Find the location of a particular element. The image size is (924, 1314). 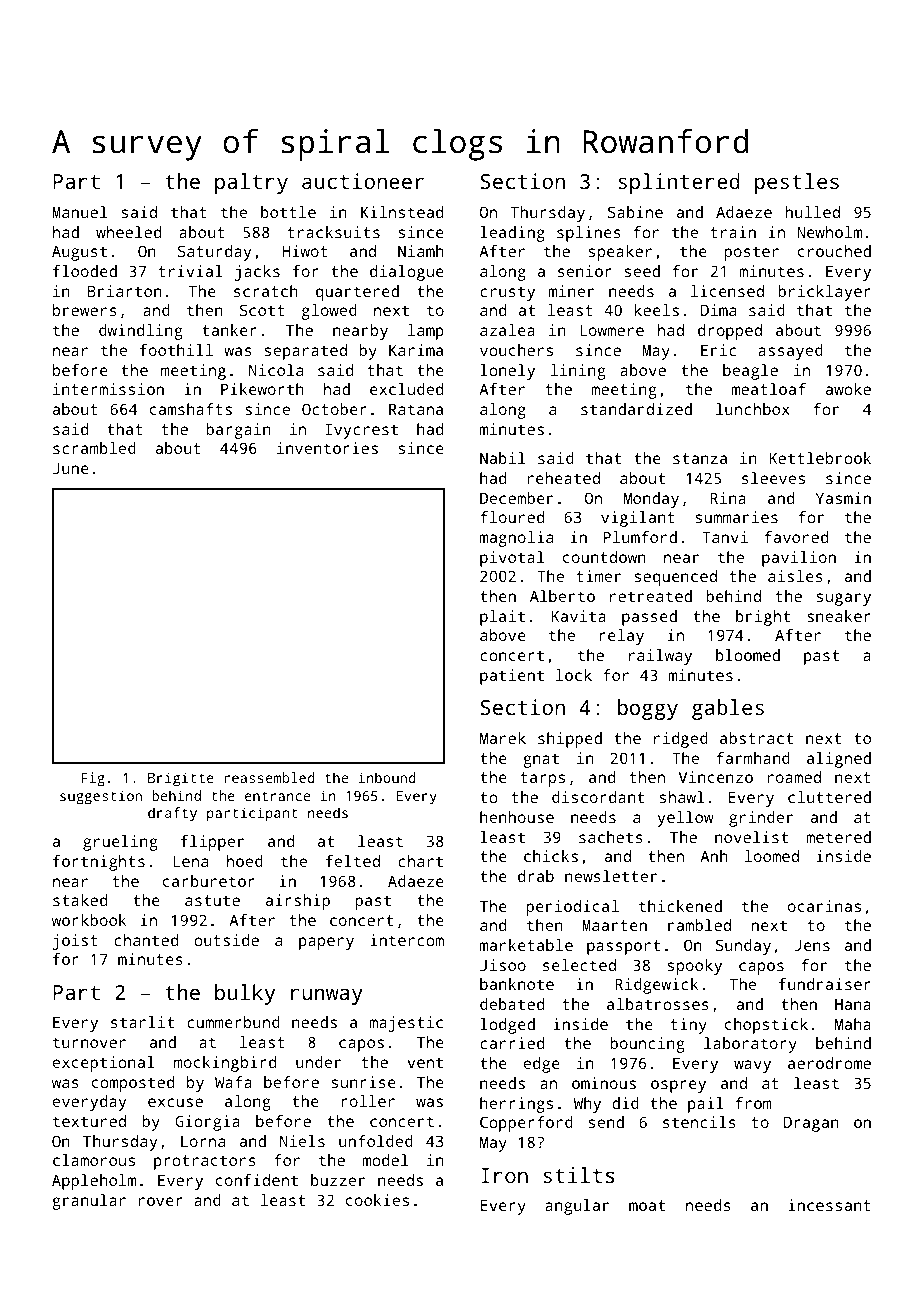

pestles is located at coordinates (797, 183).
